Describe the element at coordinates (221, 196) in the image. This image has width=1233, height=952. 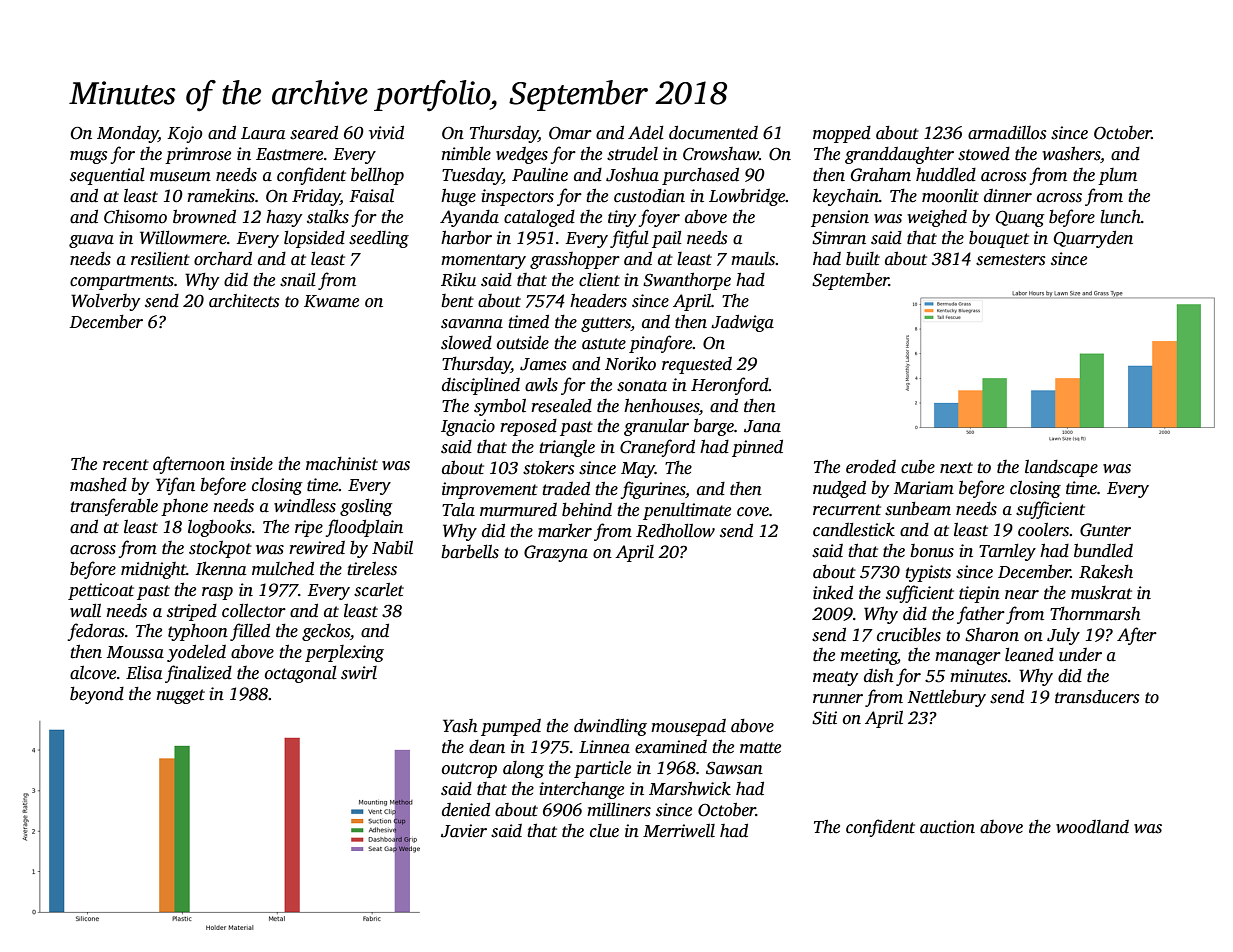
I see `ramekins` at that location.
